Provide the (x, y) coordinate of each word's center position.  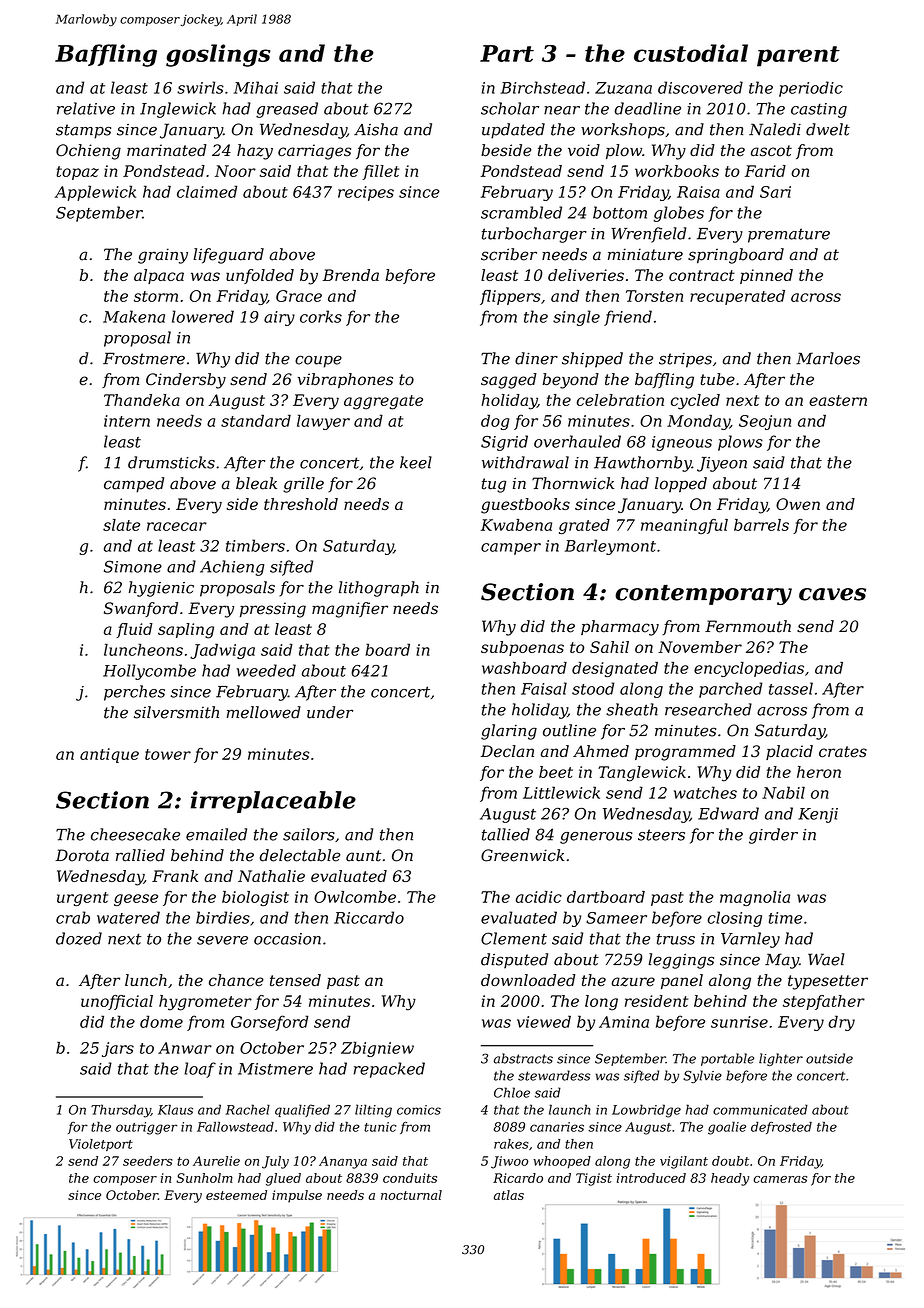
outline (569, 730)
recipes (366, 193)
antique (109, 755)
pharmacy (620, 628)
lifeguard (228, 256)
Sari (775, 192)
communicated (760, 1109)
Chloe (512, 1092)
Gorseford (270, 1023)
